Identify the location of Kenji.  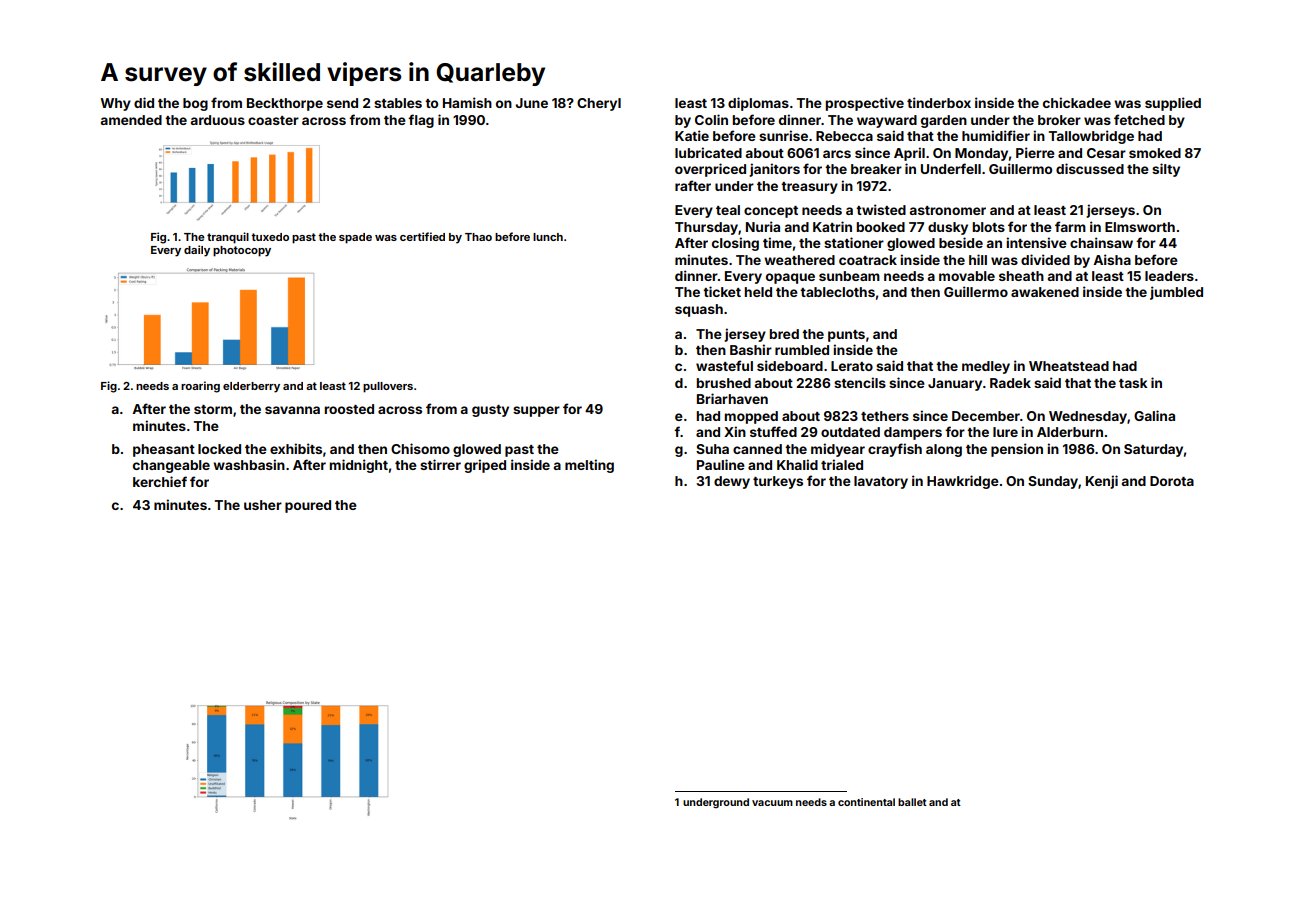
(1102, 482).
